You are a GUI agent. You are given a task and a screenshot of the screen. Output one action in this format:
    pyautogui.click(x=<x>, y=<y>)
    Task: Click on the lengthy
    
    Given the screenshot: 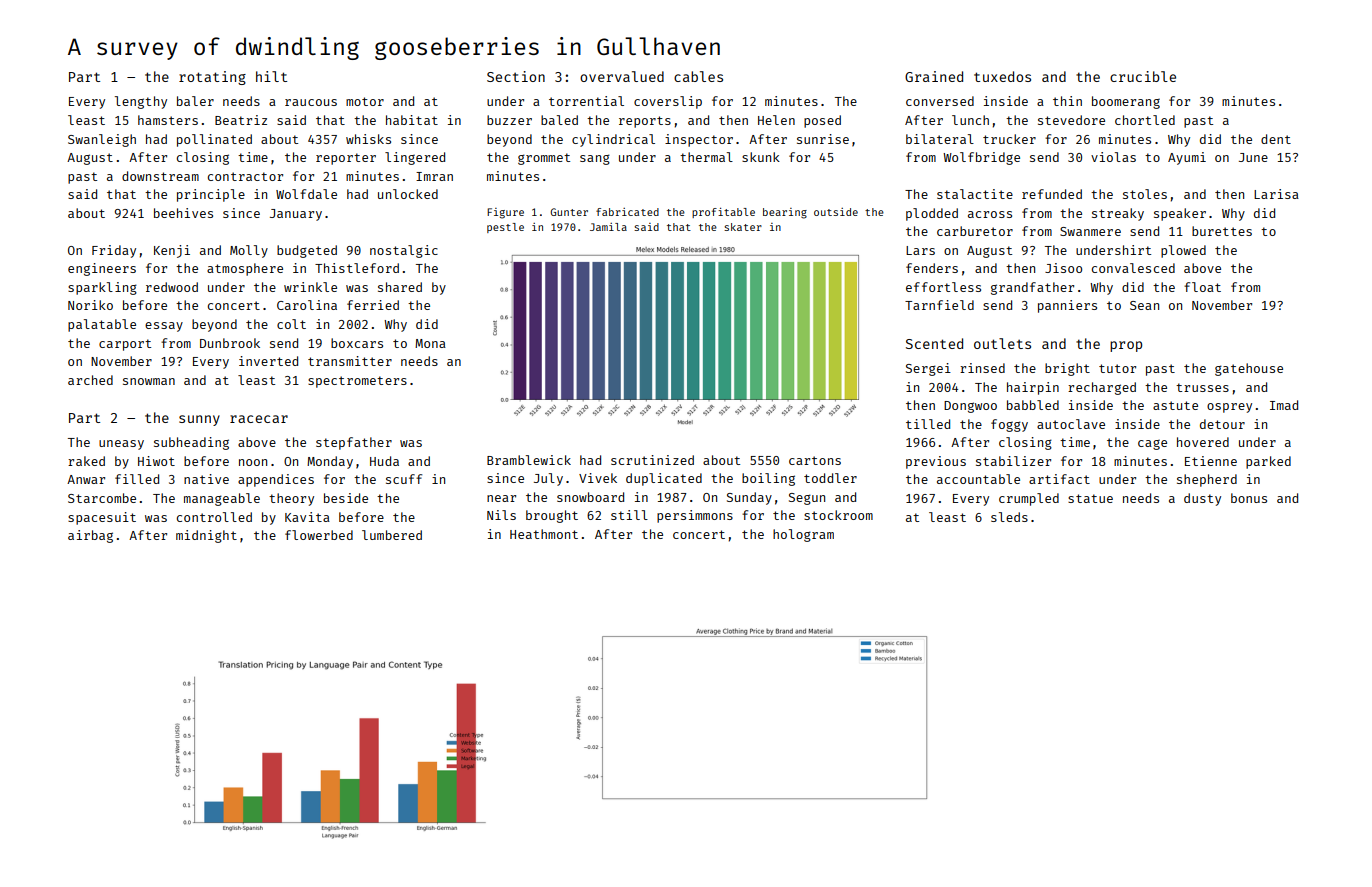 What is the action you would take?
    pyautogui.click(x=141, y=102)
